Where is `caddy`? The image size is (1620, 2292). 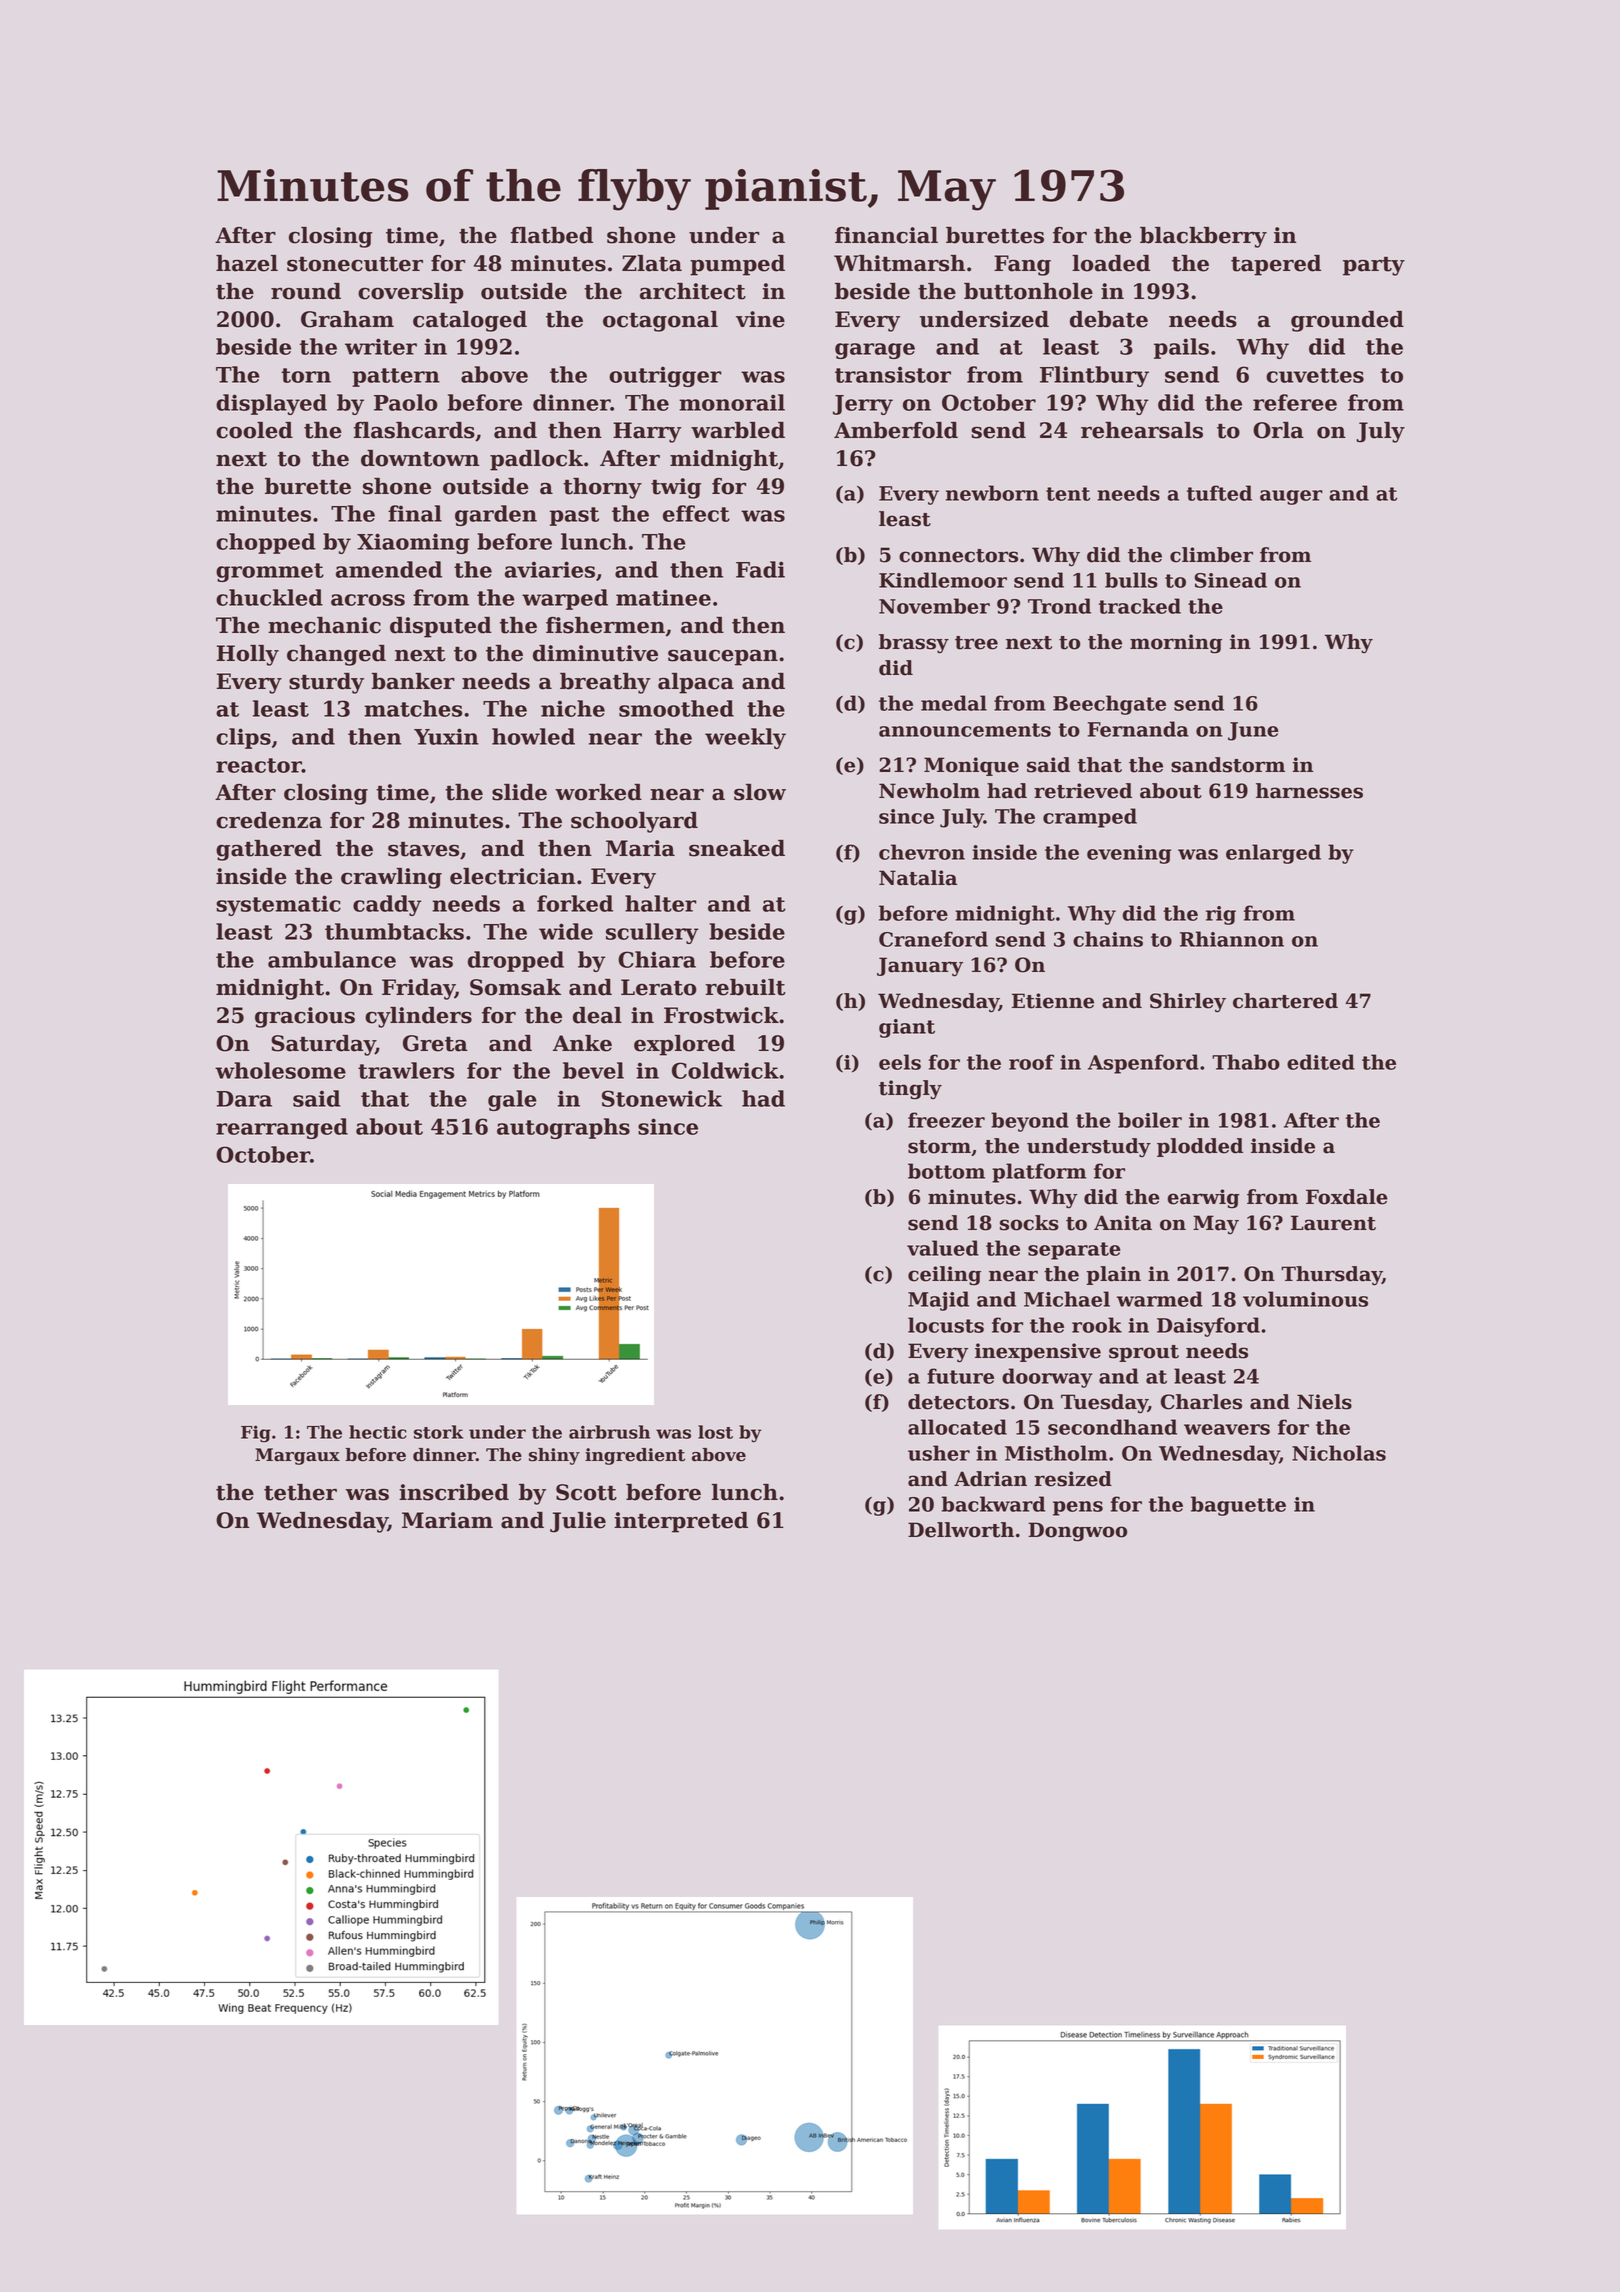 caddy is located at coordinates (387, 905).
